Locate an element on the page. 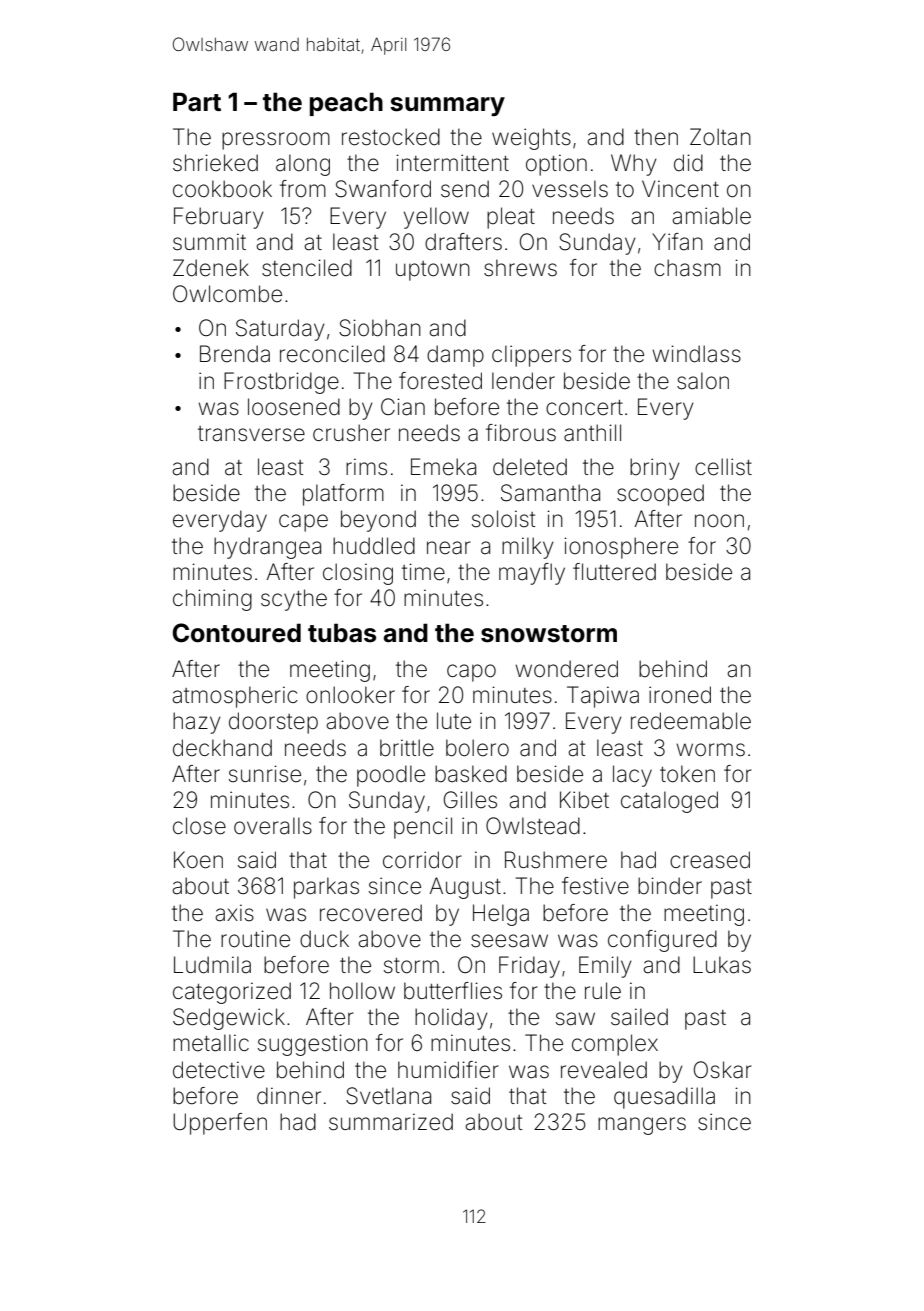 This page has height=1311, width=924. Tapiwa is located at coordinates (603, 697).
